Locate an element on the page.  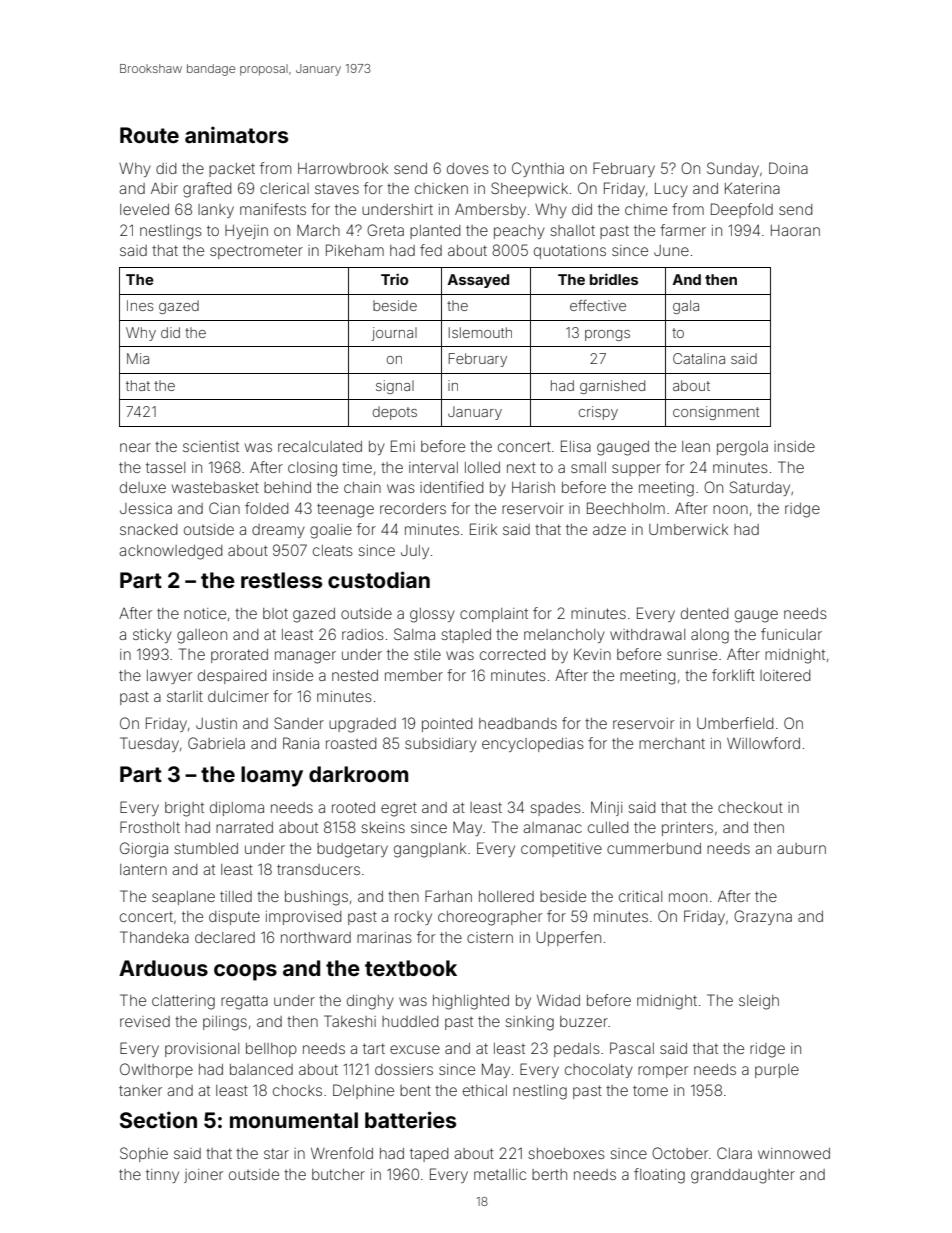
scientist is located at coordinates (211, 446).
